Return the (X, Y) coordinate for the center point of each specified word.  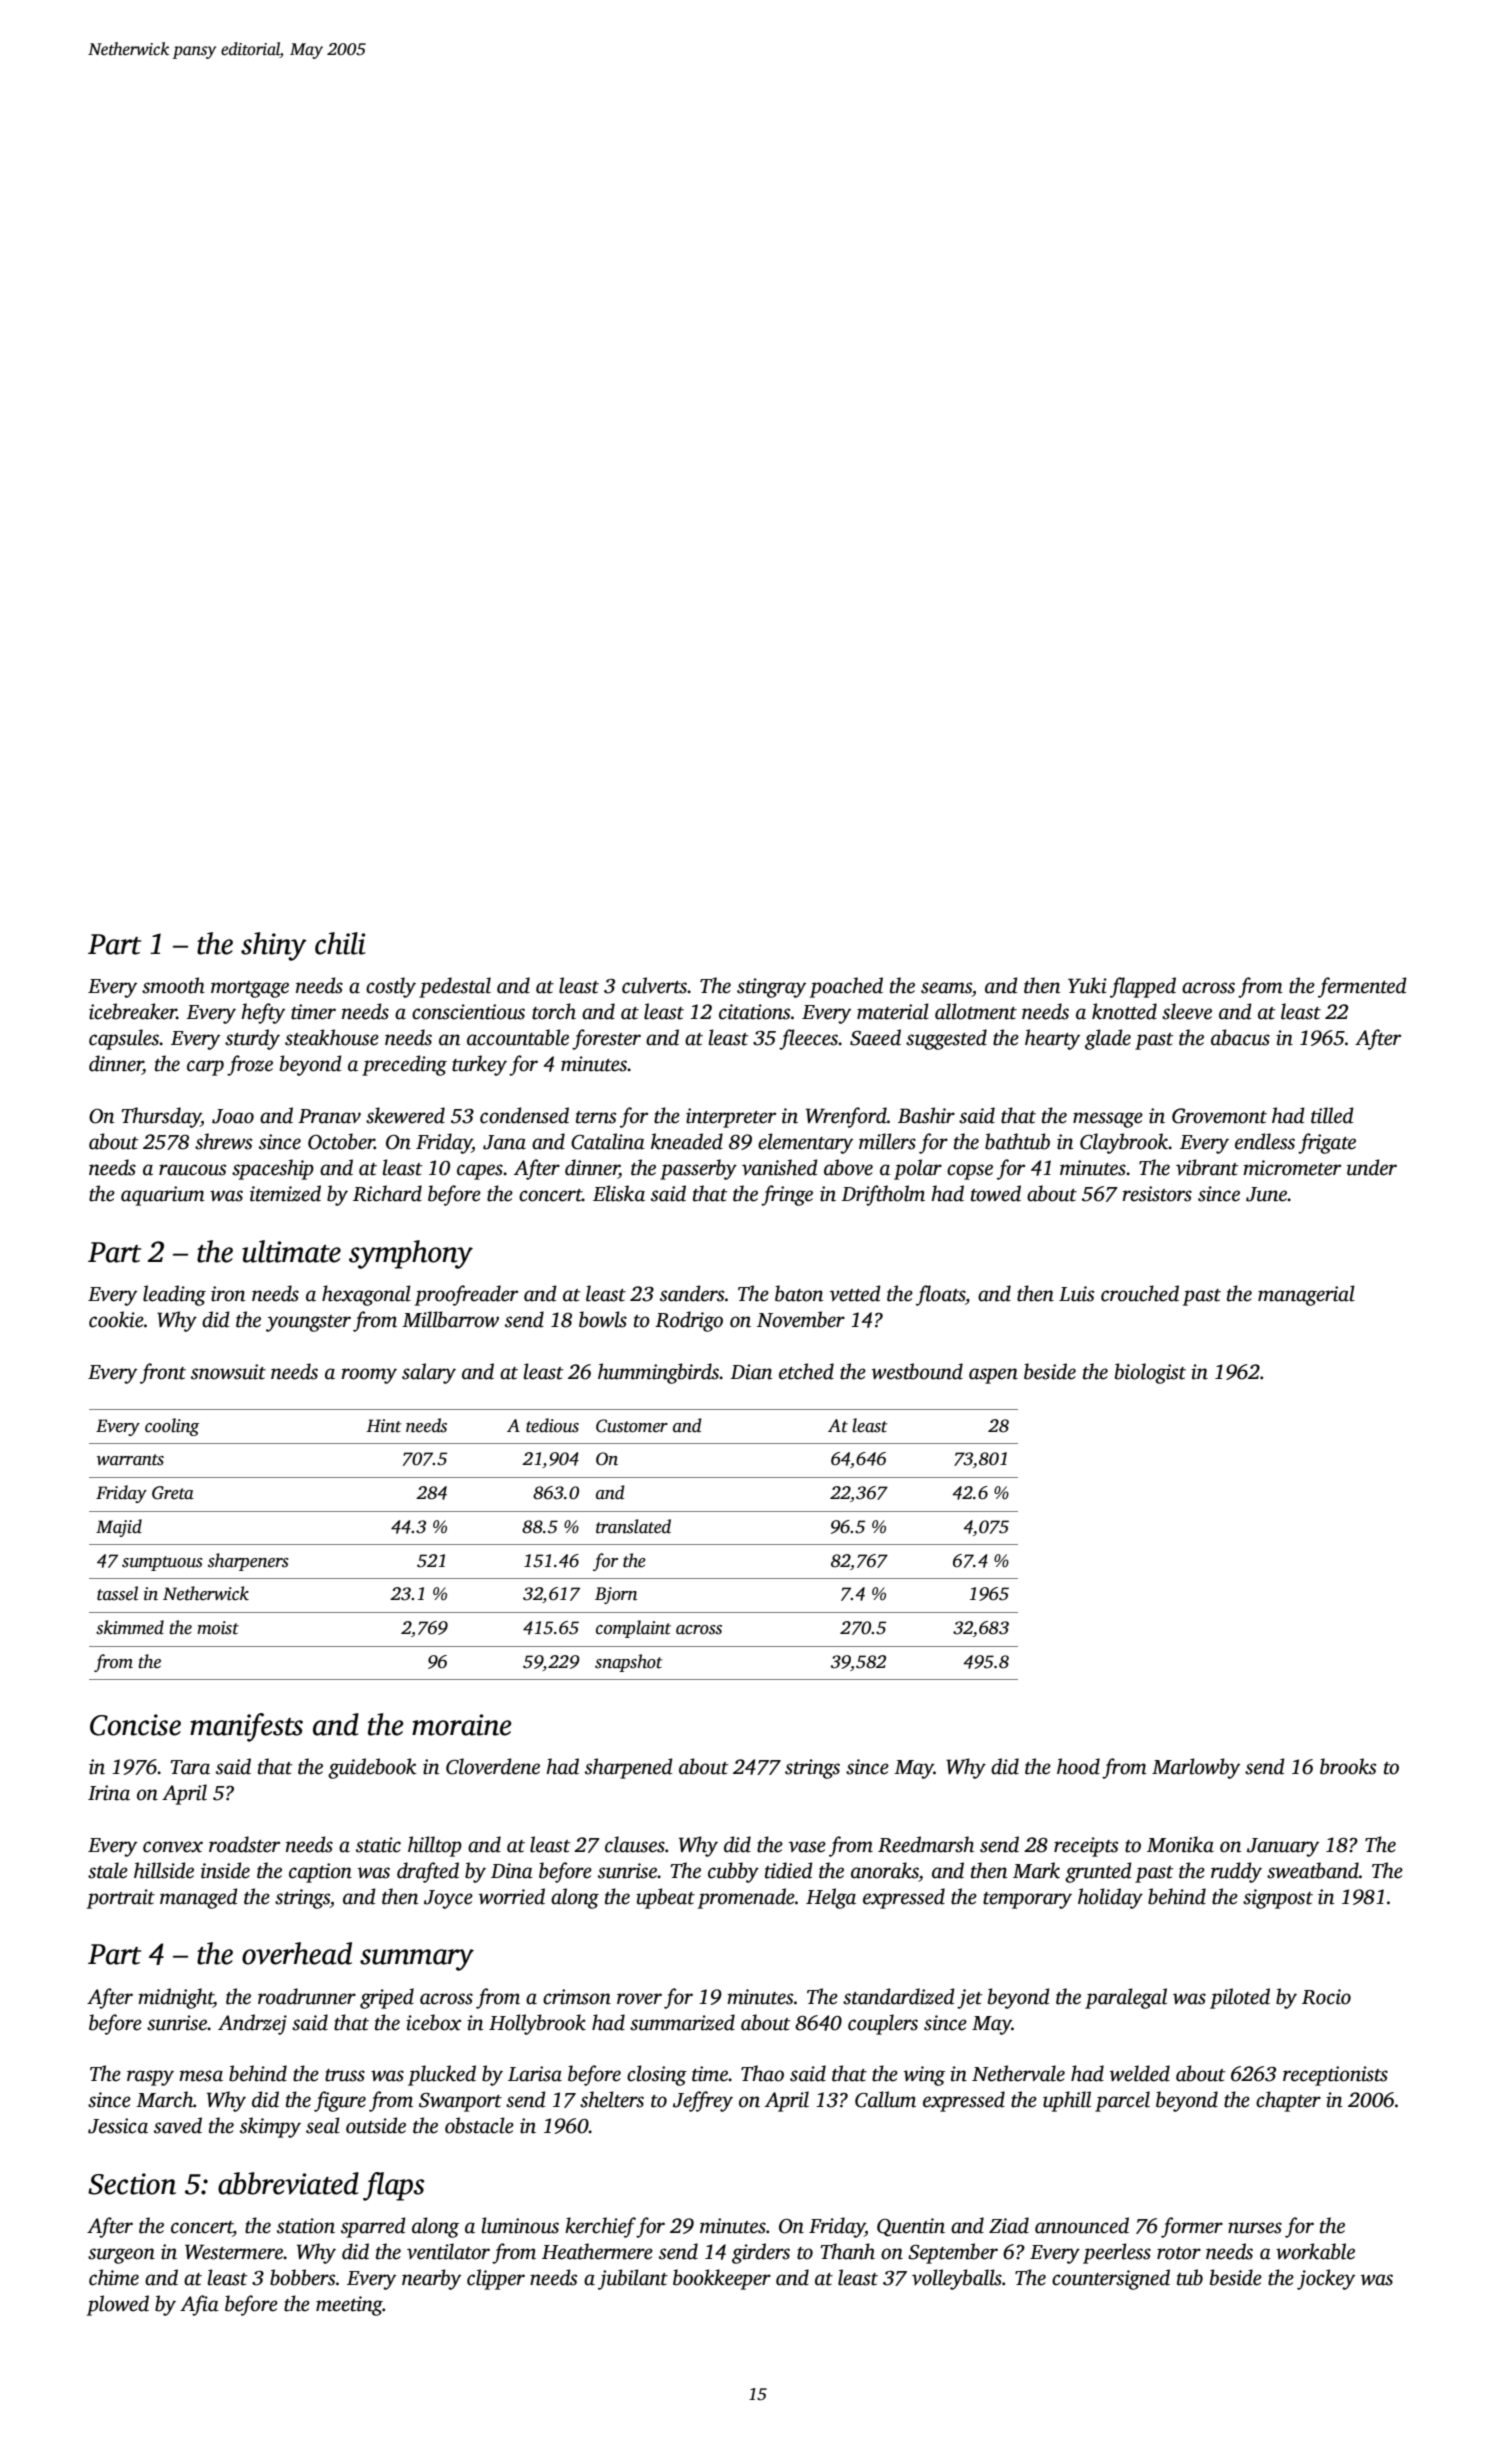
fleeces (808, 1039)
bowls (603, 1319)
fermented (1362, 987)
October (341, 1141)
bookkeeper (722, 2279)
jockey (1326, 2279)
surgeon (121, 2256)
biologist (1150, 1373)
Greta (173, 1493)
